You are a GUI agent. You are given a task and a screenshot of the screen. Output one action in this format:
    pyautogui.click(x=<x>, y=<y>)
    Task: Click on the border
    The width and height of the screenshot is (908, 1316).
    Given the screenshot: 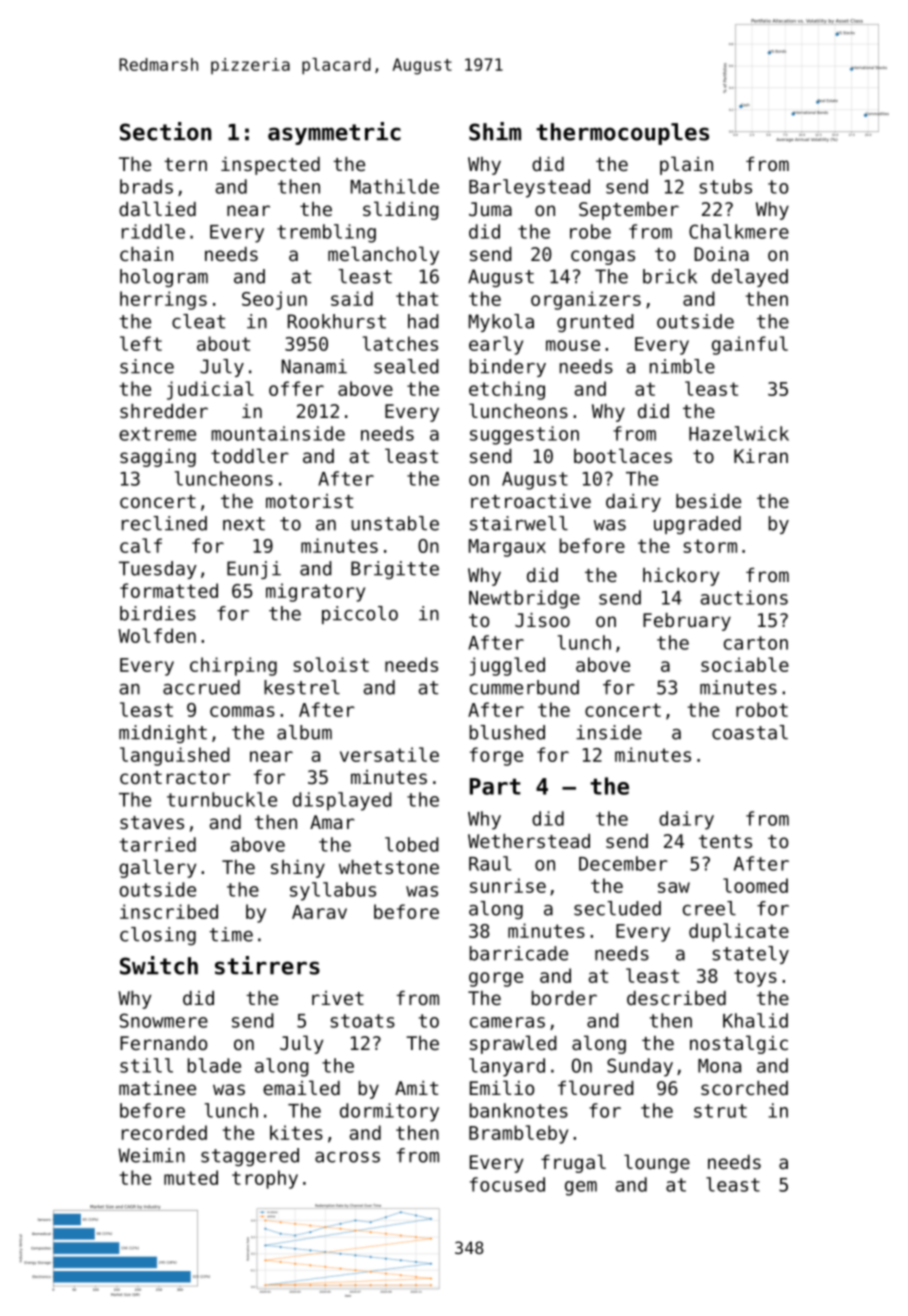 What is the action you would take?
    pyautogui.click(x=564, y=998)
